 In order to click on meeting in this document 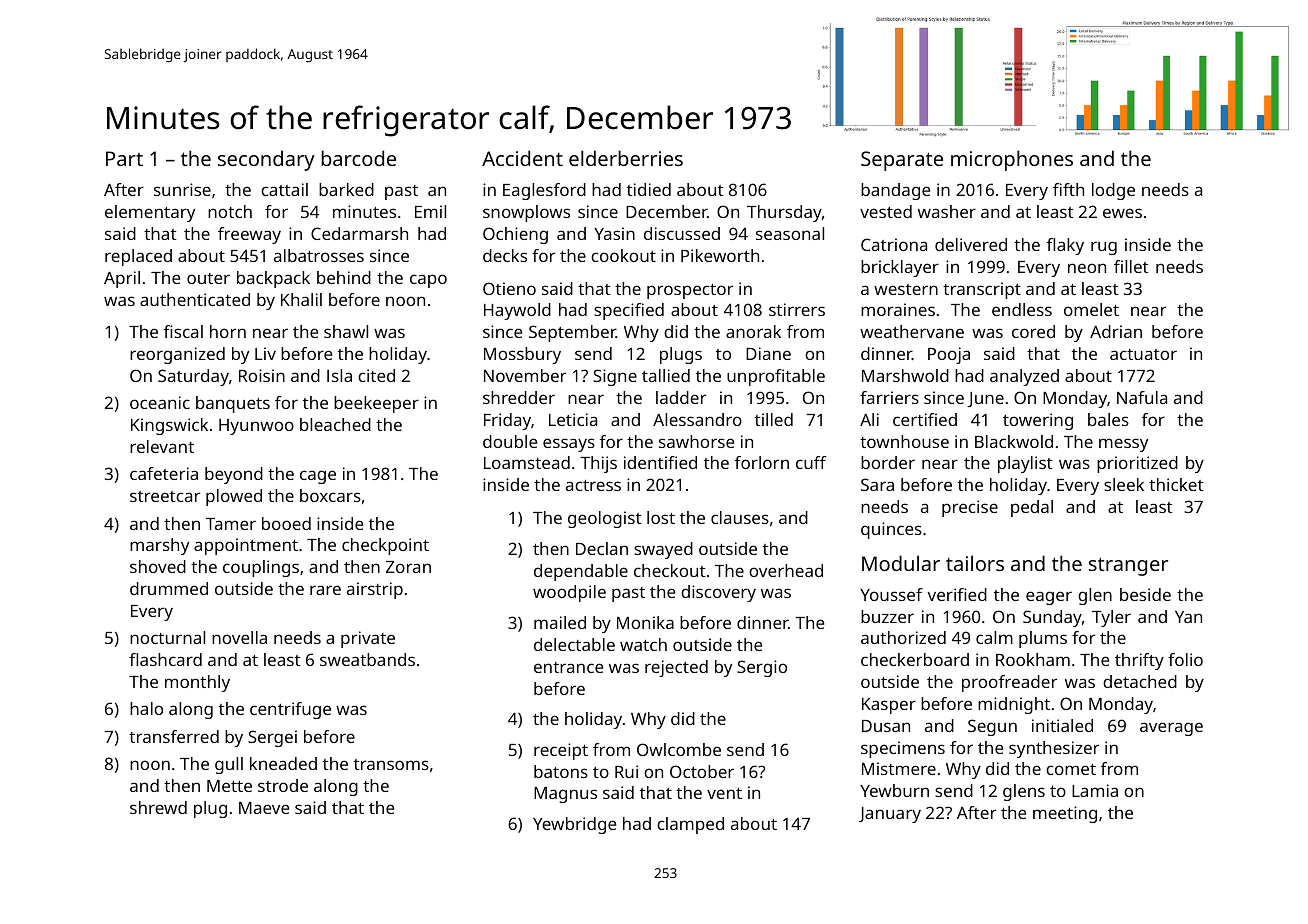, I will do `click(1065, 814)`.
